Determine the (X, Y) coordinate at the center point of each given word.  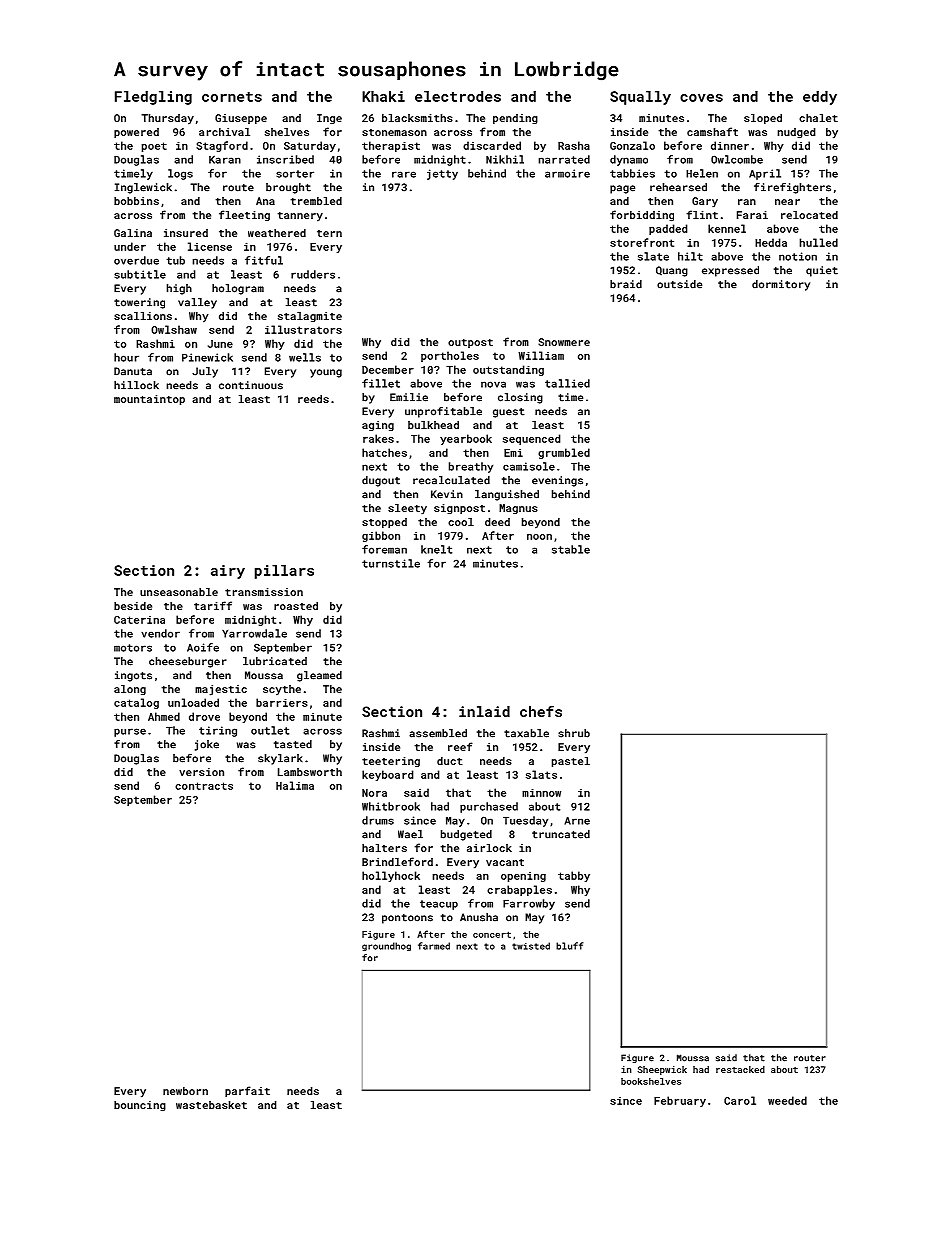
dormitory (781, 285)
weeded (787, 1100)
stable (571, 549)
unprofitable (443, 412)
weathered (277, 233)
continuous (251, 385)
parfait (247, 1091)
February (680, 1101)
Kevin (447, 494)
